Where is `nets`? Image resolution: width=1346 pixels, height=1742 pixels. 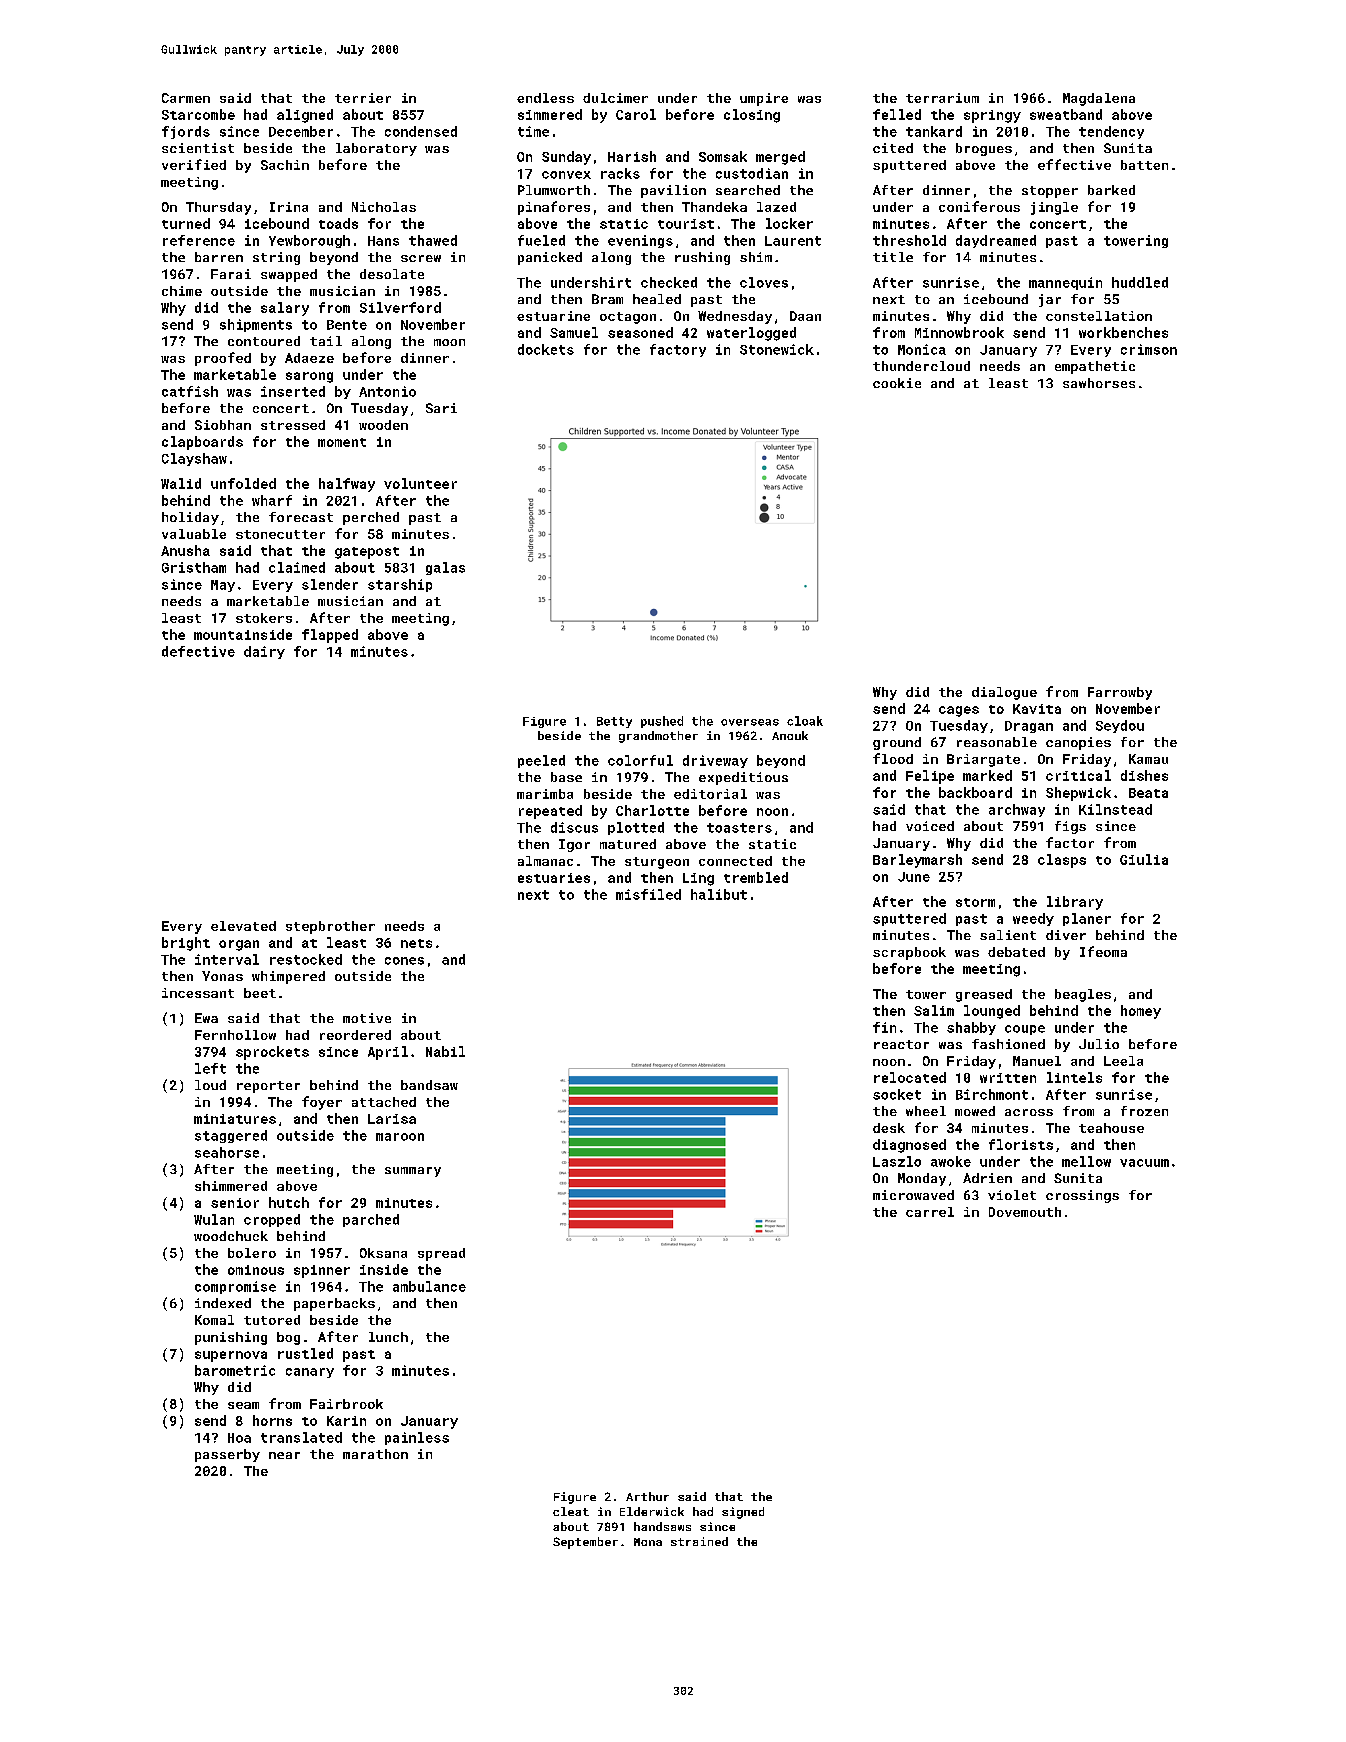
nets is located at coordinates (416, 943).
